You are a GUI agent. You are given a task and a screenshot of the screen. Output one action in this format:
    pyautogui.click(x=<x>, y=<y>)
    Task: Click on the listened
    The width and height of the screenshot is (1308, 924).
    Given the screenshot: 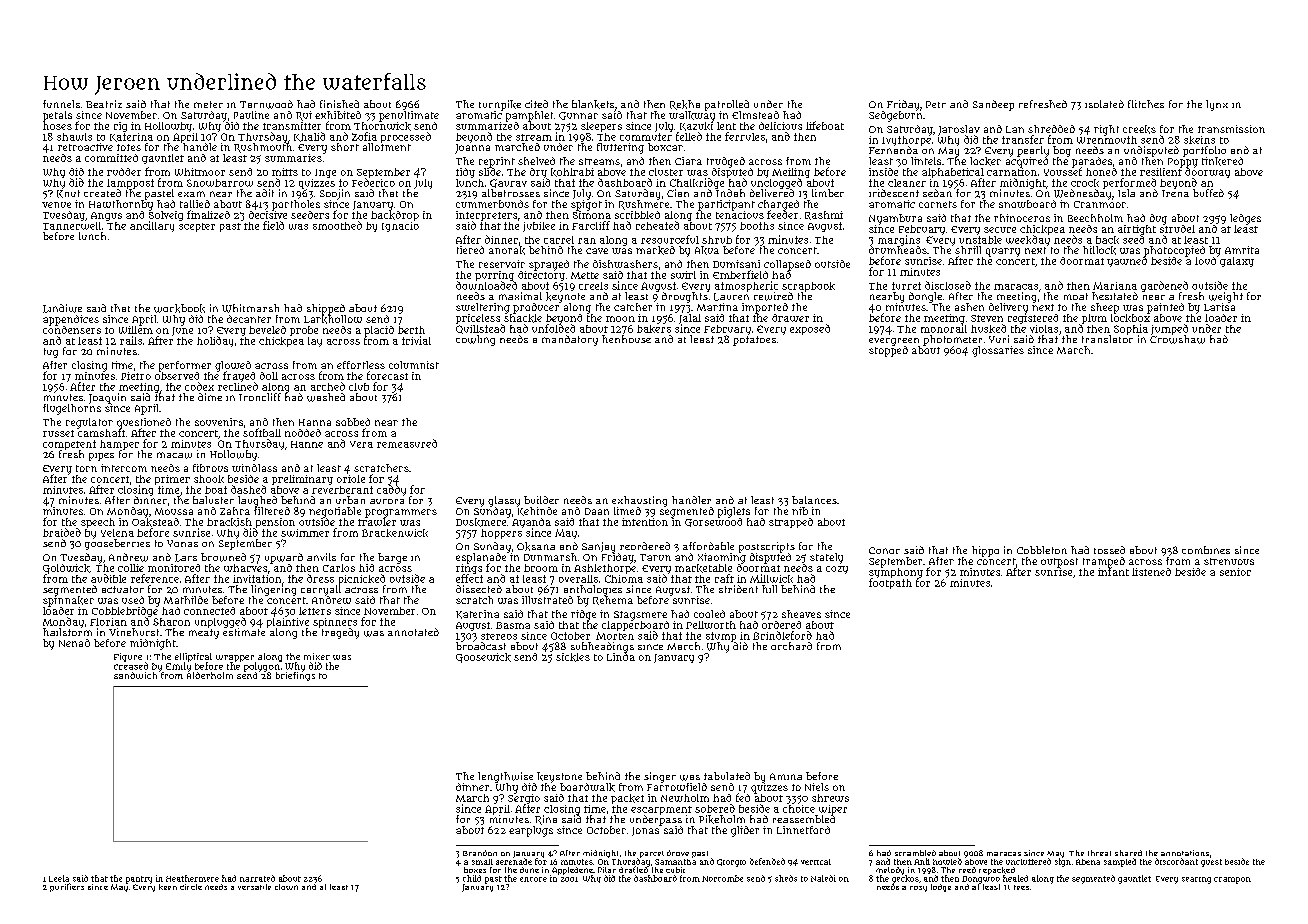 What is the action you would take?
    pyautogui.click(x=1151, y=572)
